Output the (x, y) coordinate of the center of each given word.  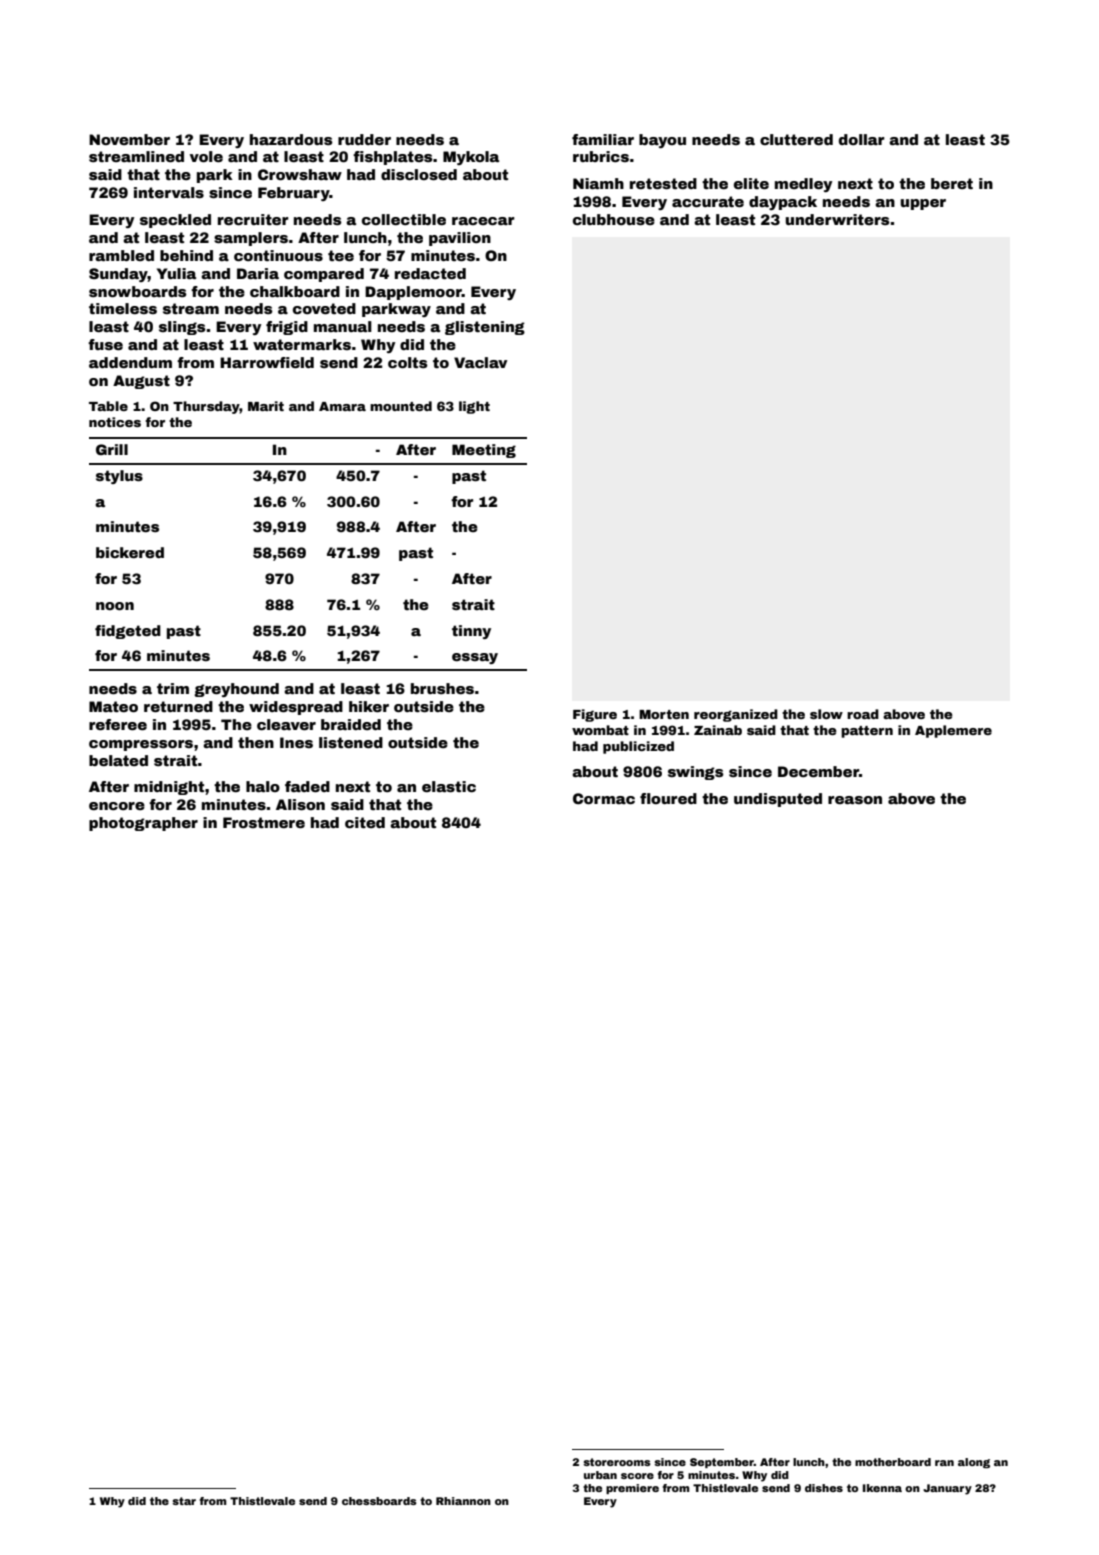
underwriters (838, 219)
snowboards (138, 291)
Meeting (484, 451)
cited (365, 822)
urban (600, 1475)
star (184, 1501)
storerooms (617, 1462)
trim (173, 688)
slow (826, 714)
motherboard (893, 1462)
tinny (471, 632)
